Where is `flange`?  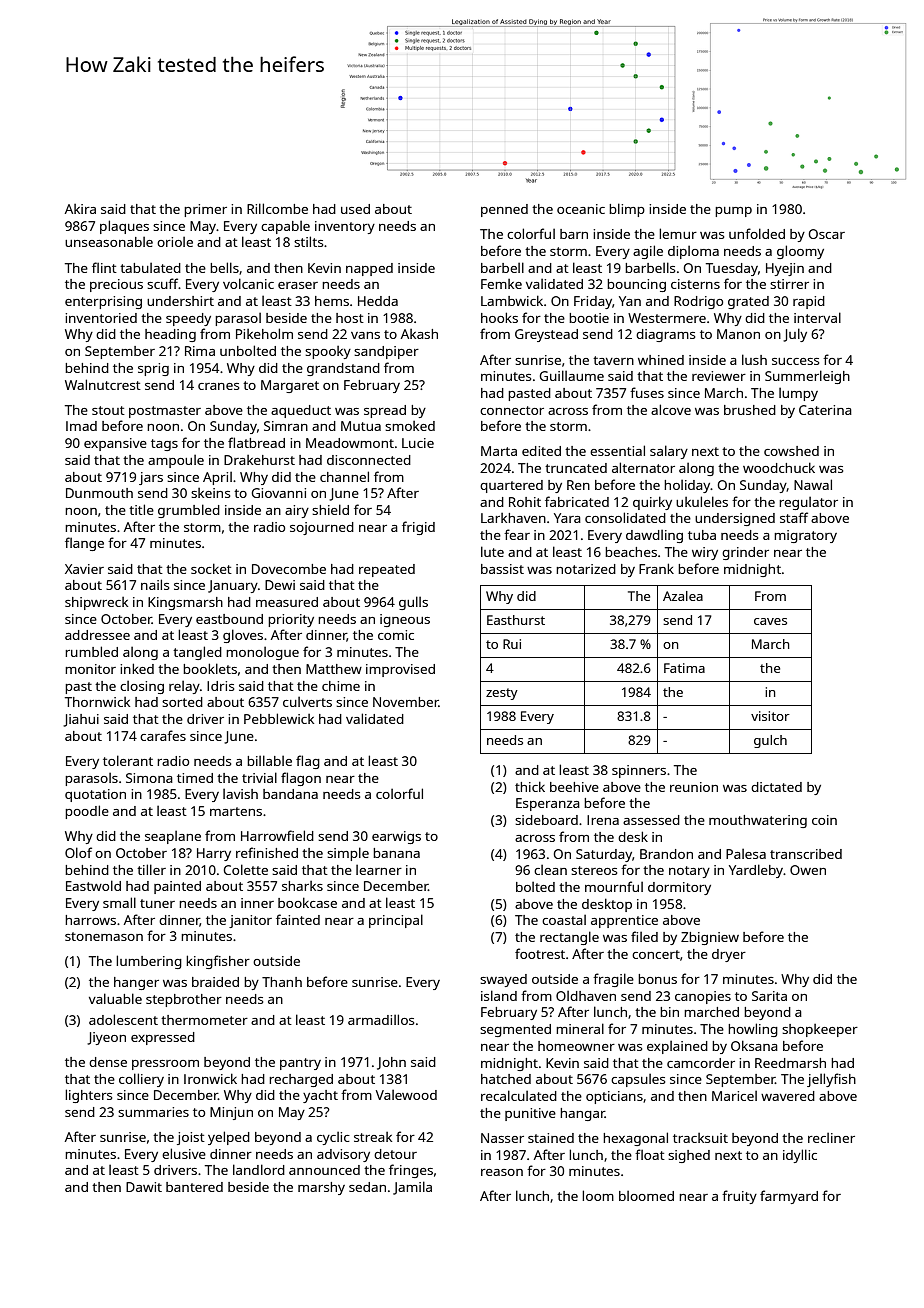 flange is located at coordinates (84, 544).
